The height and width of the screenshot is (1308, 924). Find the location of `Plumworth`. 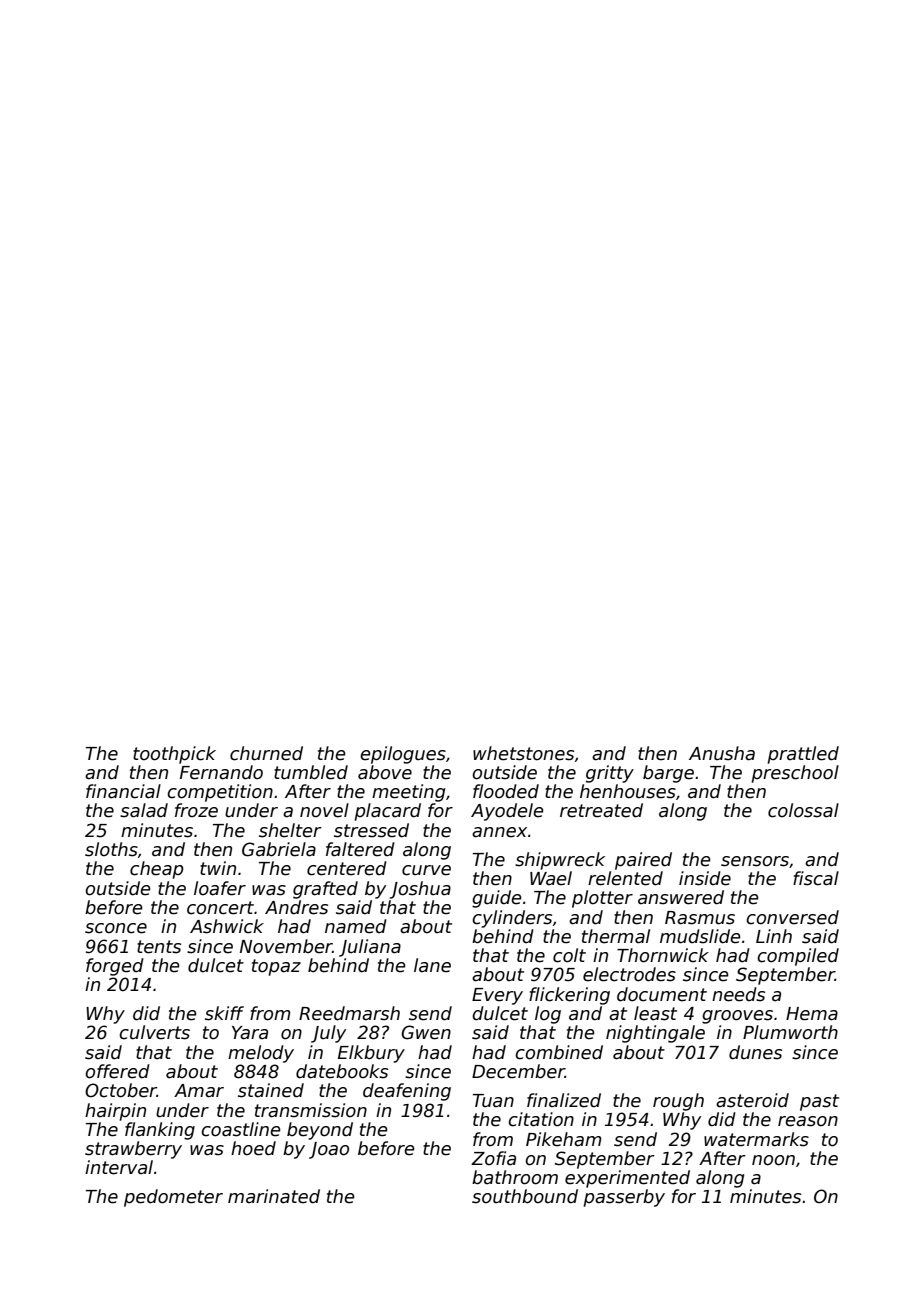

Plumworth is located at coordinates (790, 1032).
